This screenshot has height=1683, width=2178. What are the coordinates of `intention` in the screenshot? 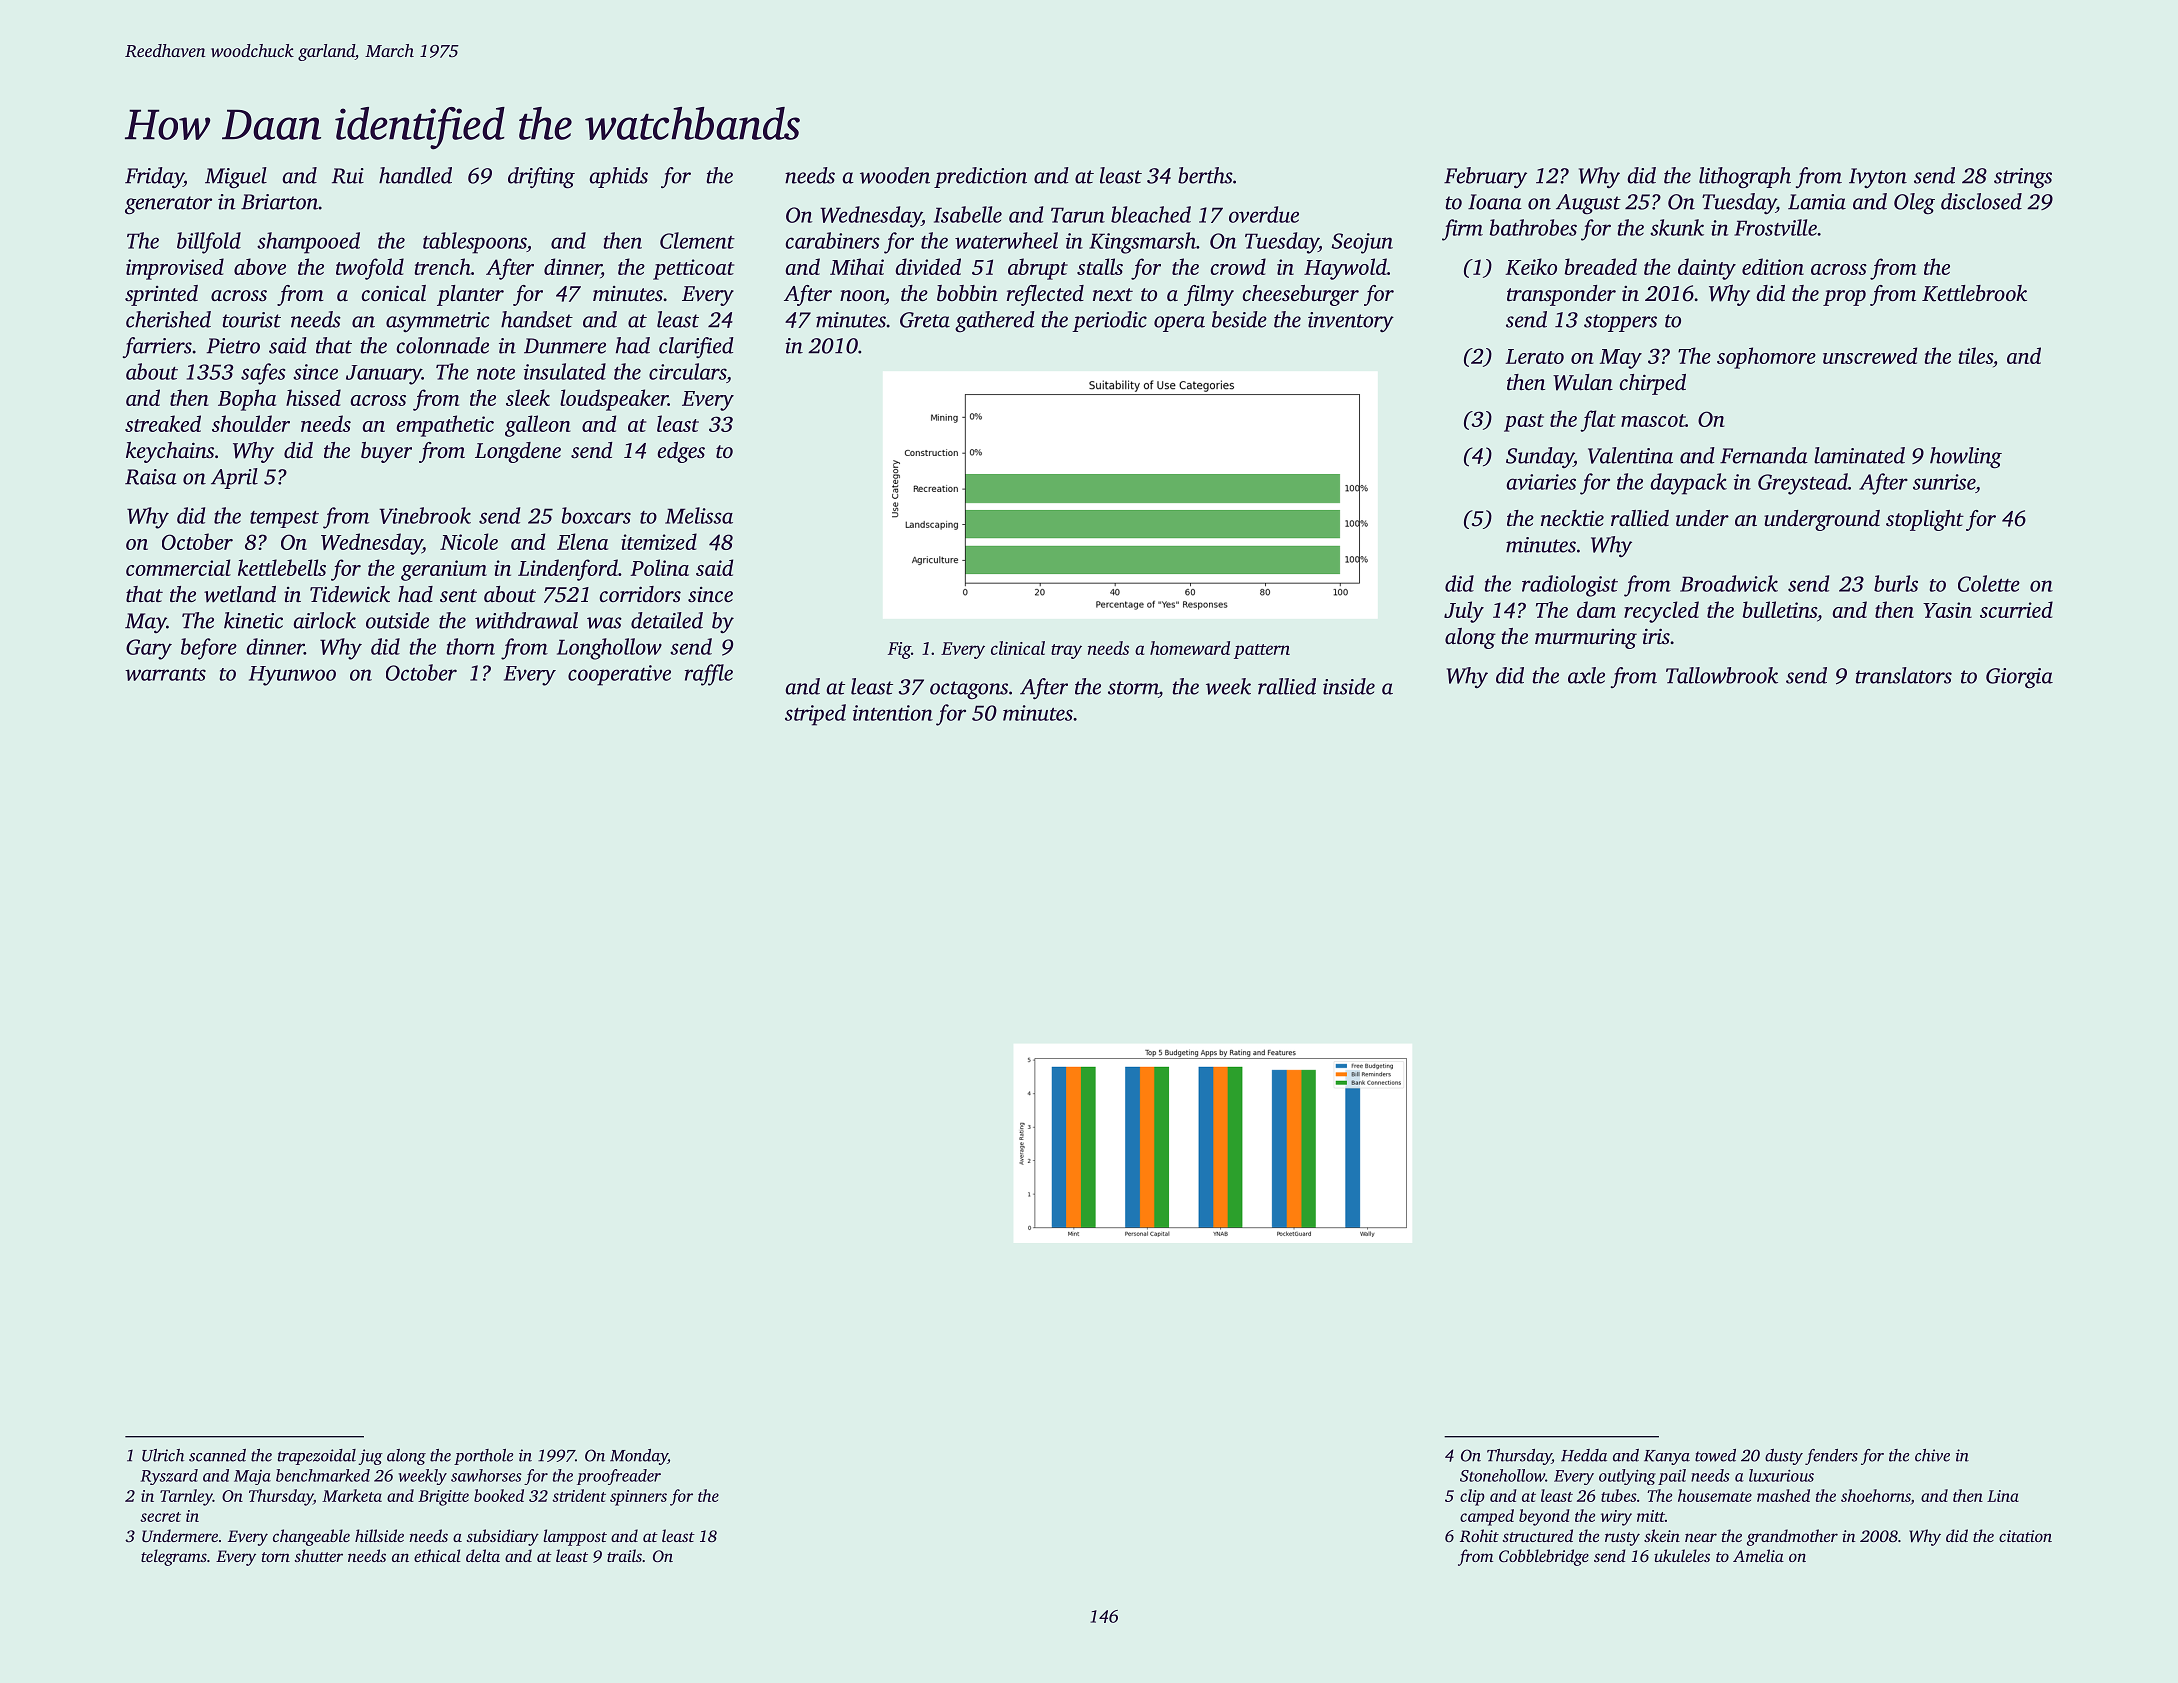 It's located at (893, 713).
